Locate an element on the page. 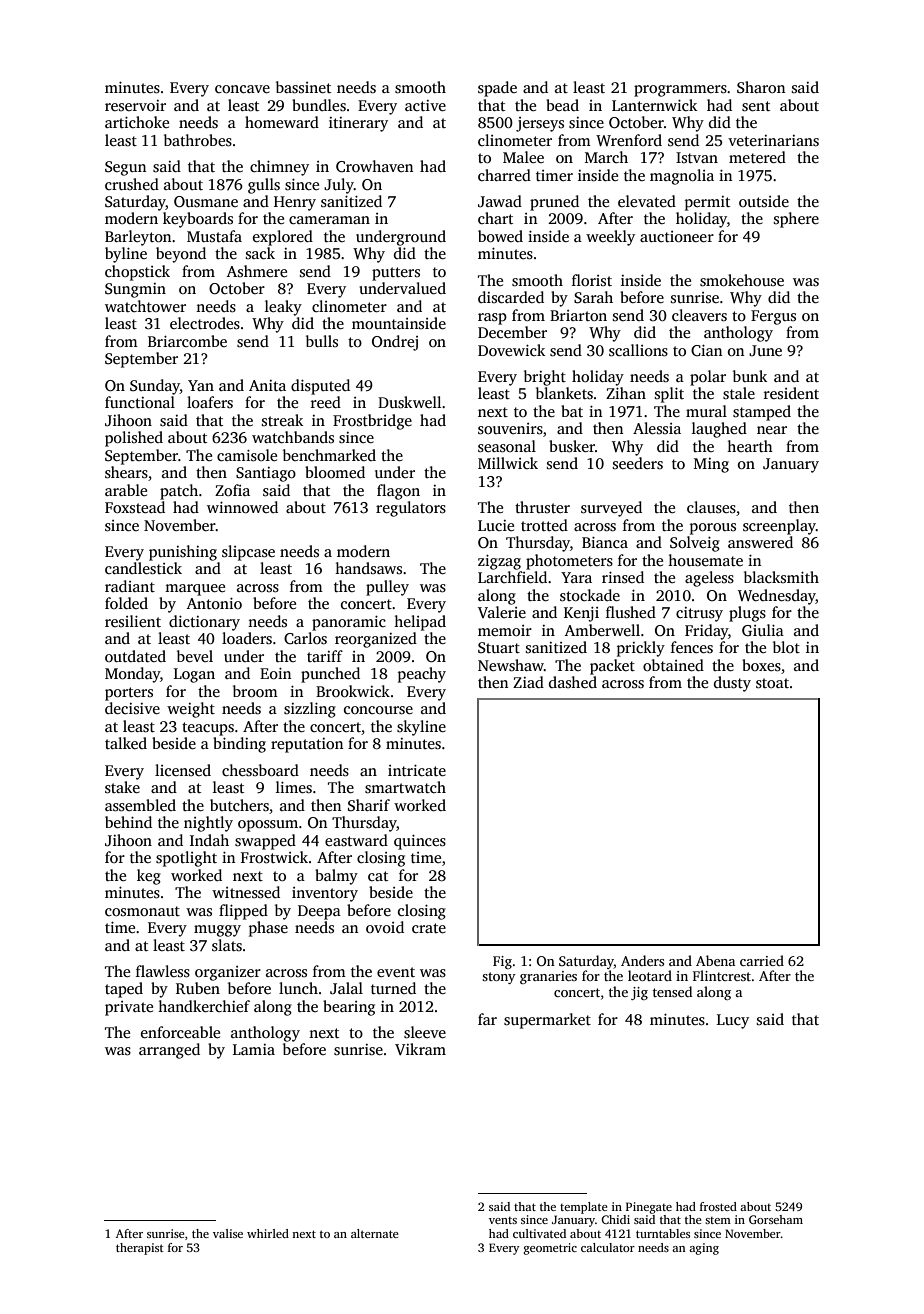  Sungmin is located at coordinates (135, 290).
